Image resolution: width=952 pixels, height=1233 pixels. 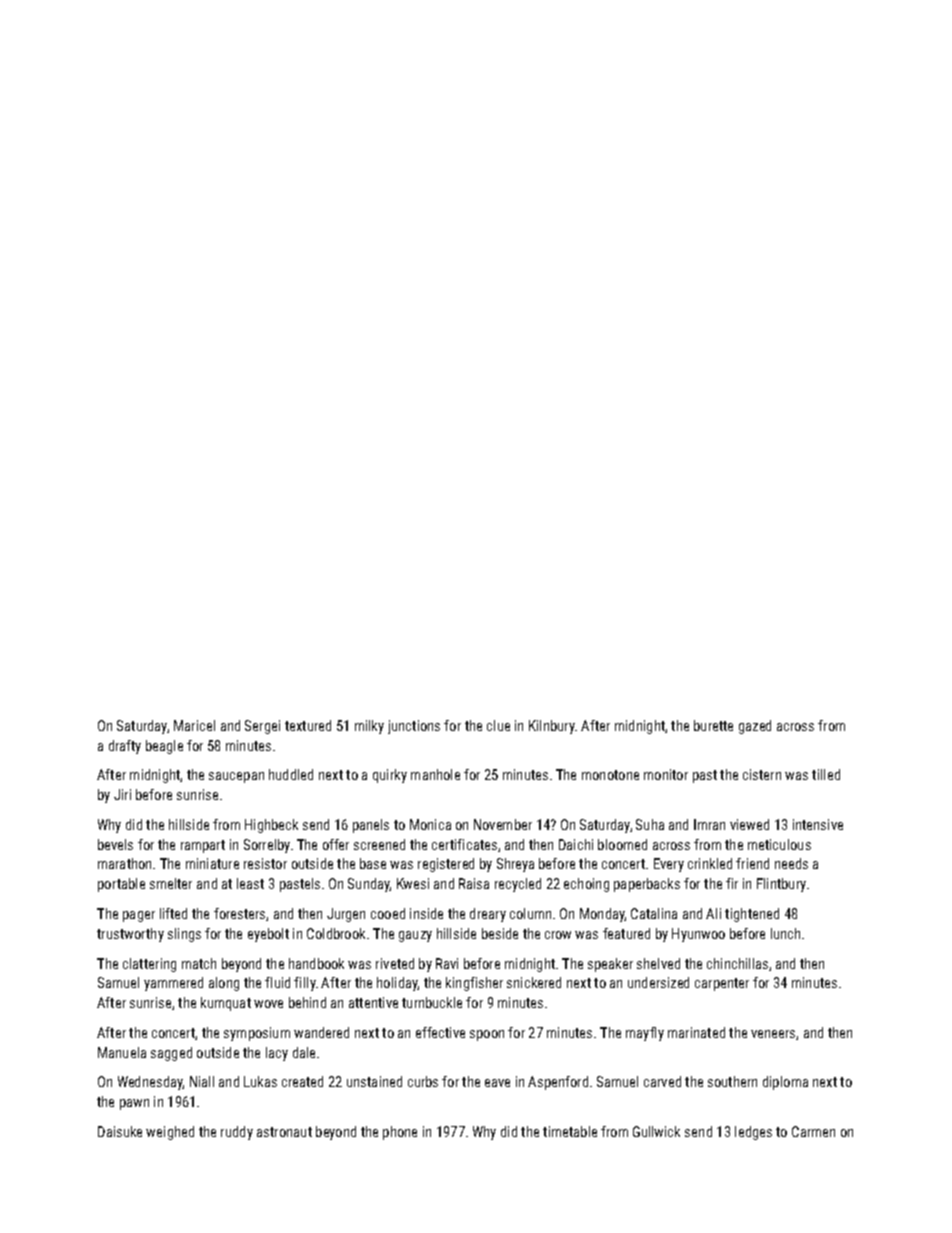 What do you see at coordinates (260, 1081) in the screenshot?
I see `Lukas` at bounding box center [260, 1081].
